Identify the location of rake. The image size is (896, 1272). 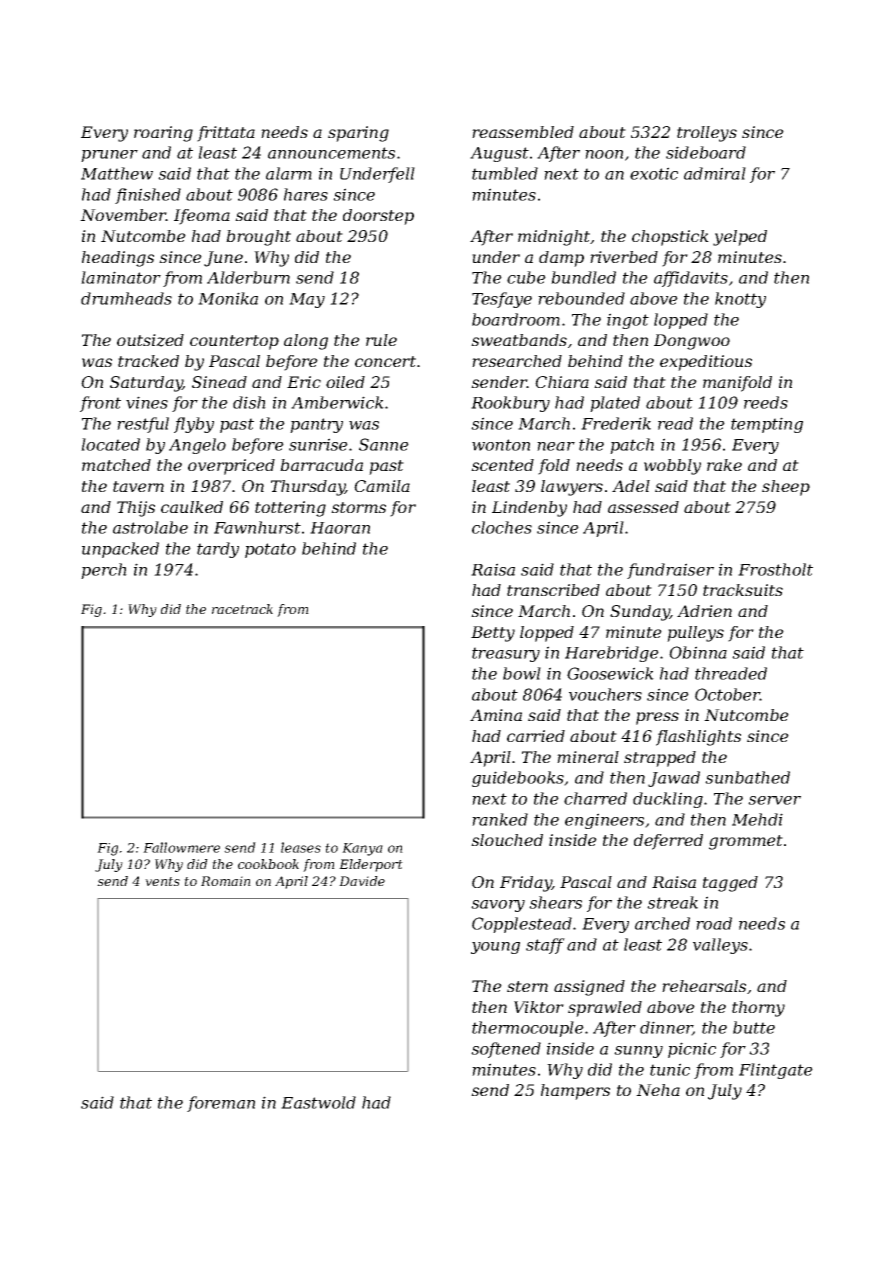
(724, 465).
